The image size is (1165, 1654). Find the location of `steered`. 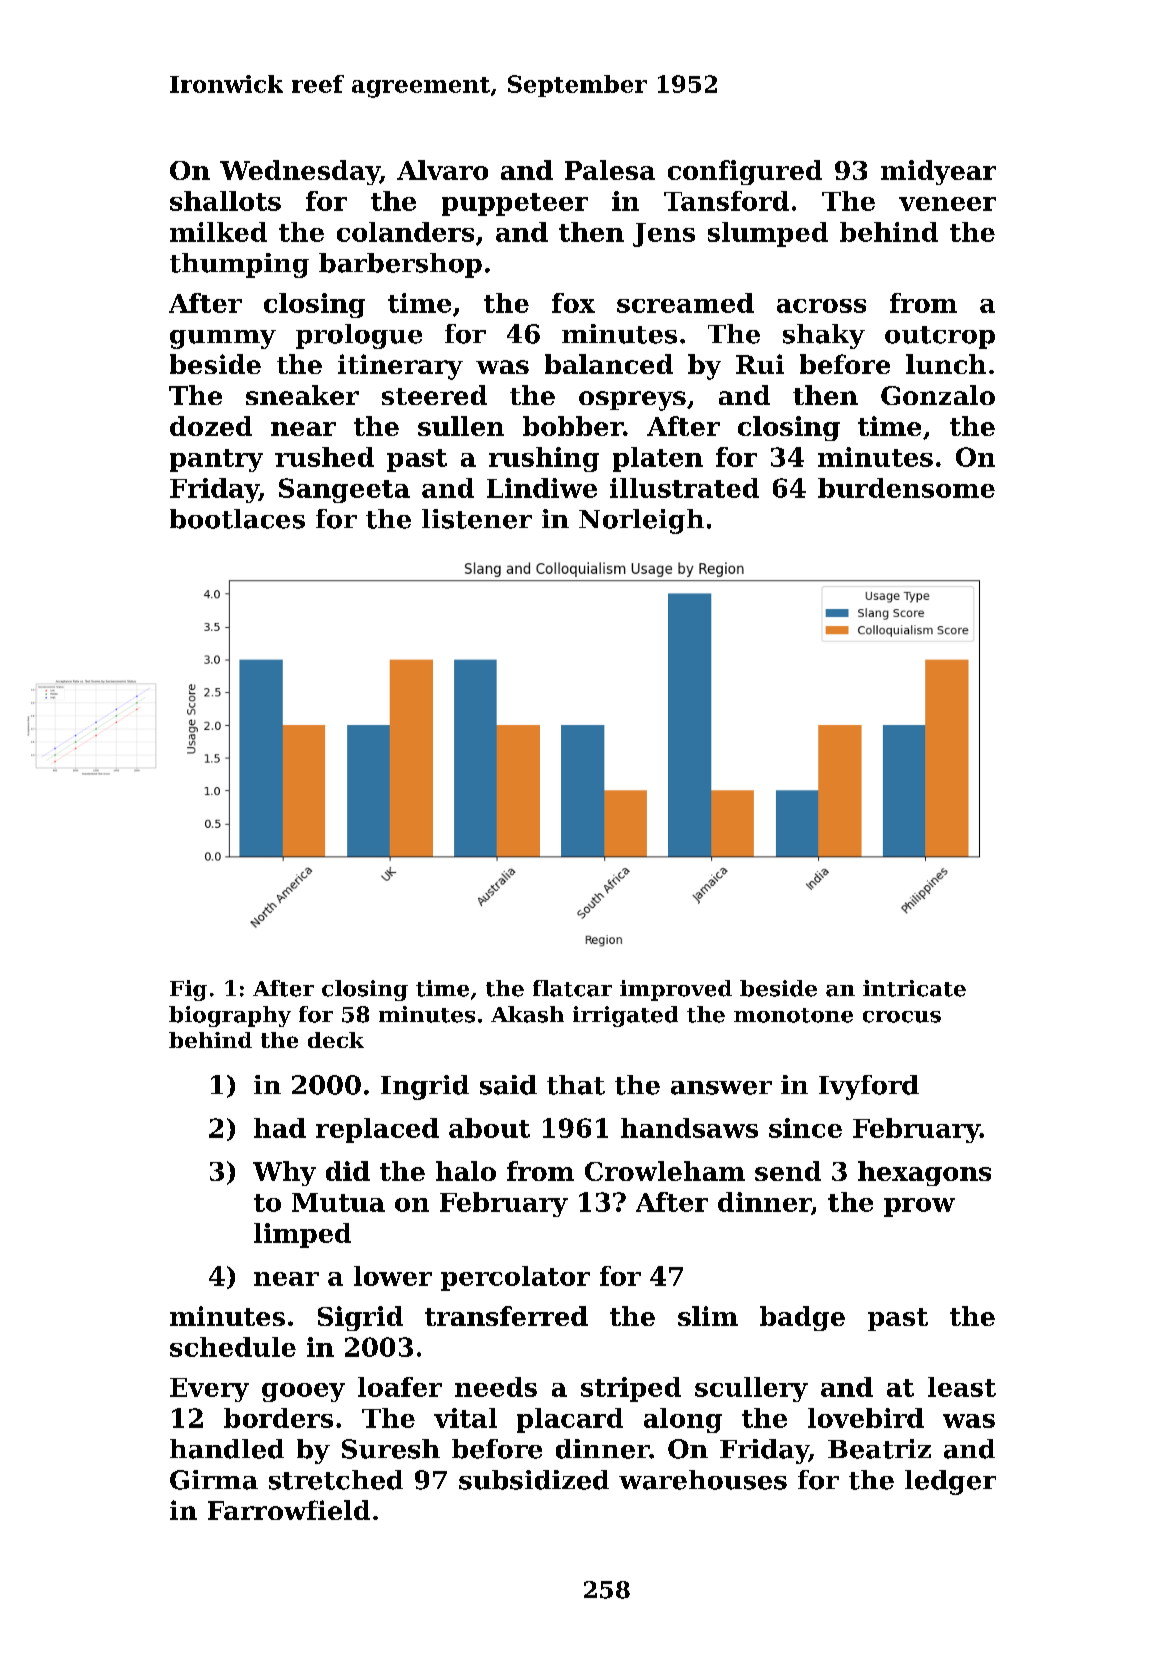

steered is located at coordinates (434, 395).
